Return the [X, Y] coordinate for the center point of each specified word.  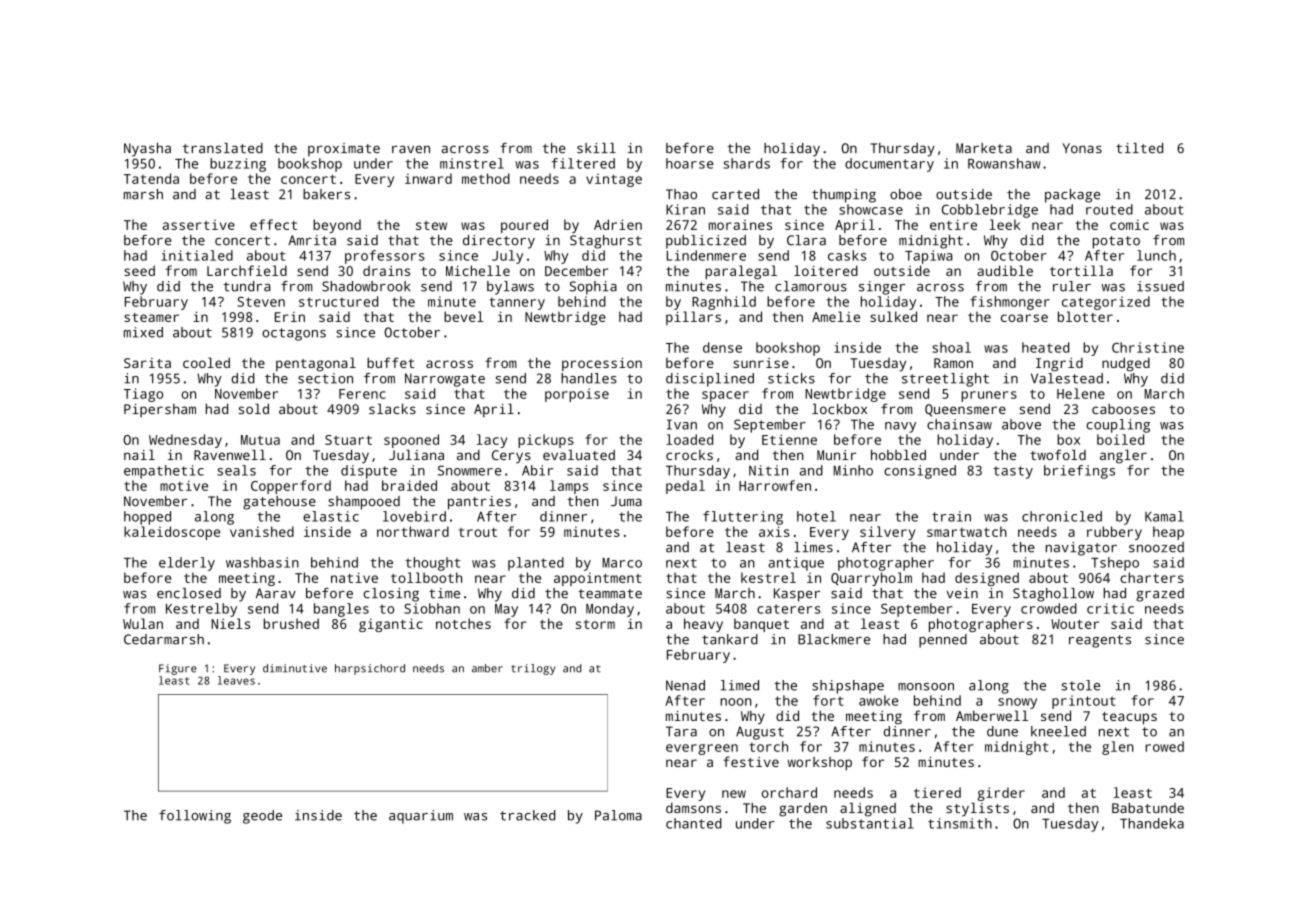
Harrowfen [775, 485]
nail [139, 454]
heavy [703, 625]
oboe [906, 194]
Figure [178, 669]
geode [262, 817]
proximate [344, 150]
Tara [681, 731]
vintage [614, 180]
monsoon [926, 687]
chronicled [1062, 516]
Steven [261, 302]
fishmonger [1010, 303]
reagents [1100, 641]
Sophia [593, 288]
